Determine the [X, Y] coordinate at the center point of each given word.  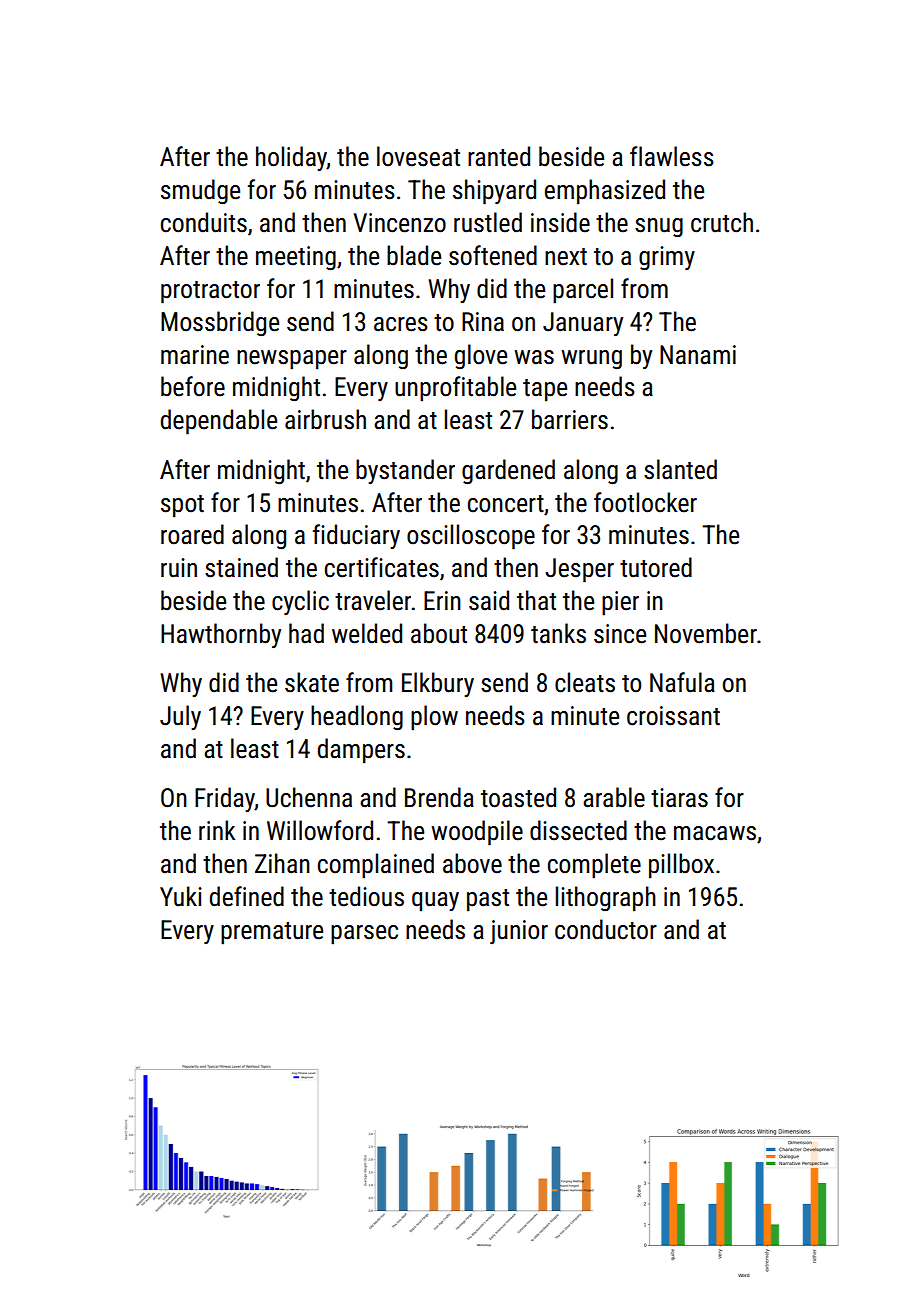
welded [367, 633]
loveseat [418, 156]
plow [434, 718]
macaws [715, 833]
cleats [585, 682]
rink [217, 830]
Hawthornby [221, 635]
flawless [672, 156]
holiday [291, 158]
